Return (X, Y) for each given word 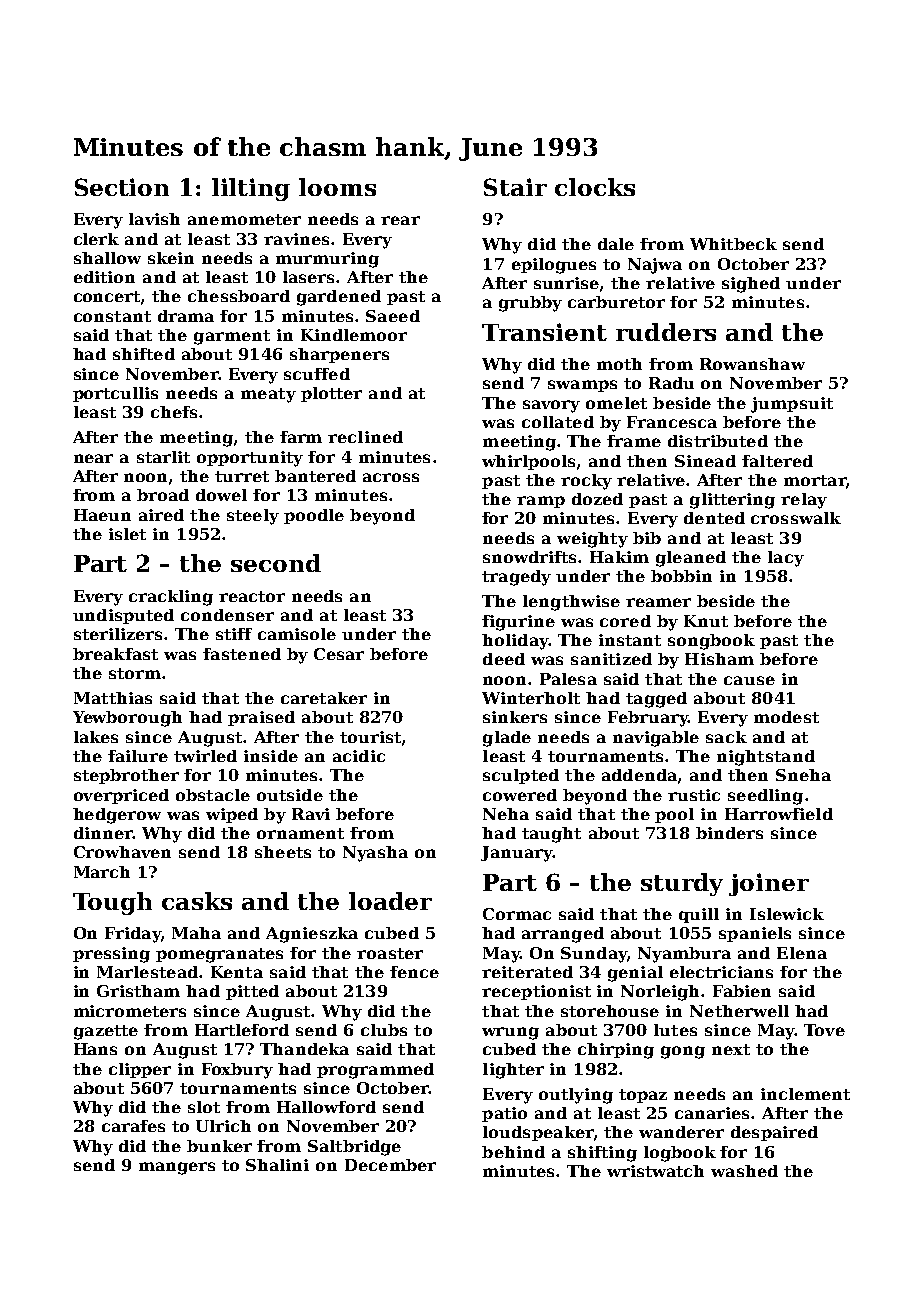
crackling (171, 598)
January (516, 854)
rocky (586, 482)
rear (400, 220)
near (93, 458)
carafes (133, 1126)
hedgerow (117, 816)
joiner (769, 884)
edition (104, 277)
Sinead (705, 461)
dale (616, 244)
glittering (732, 501)
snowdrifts (529, 557)
